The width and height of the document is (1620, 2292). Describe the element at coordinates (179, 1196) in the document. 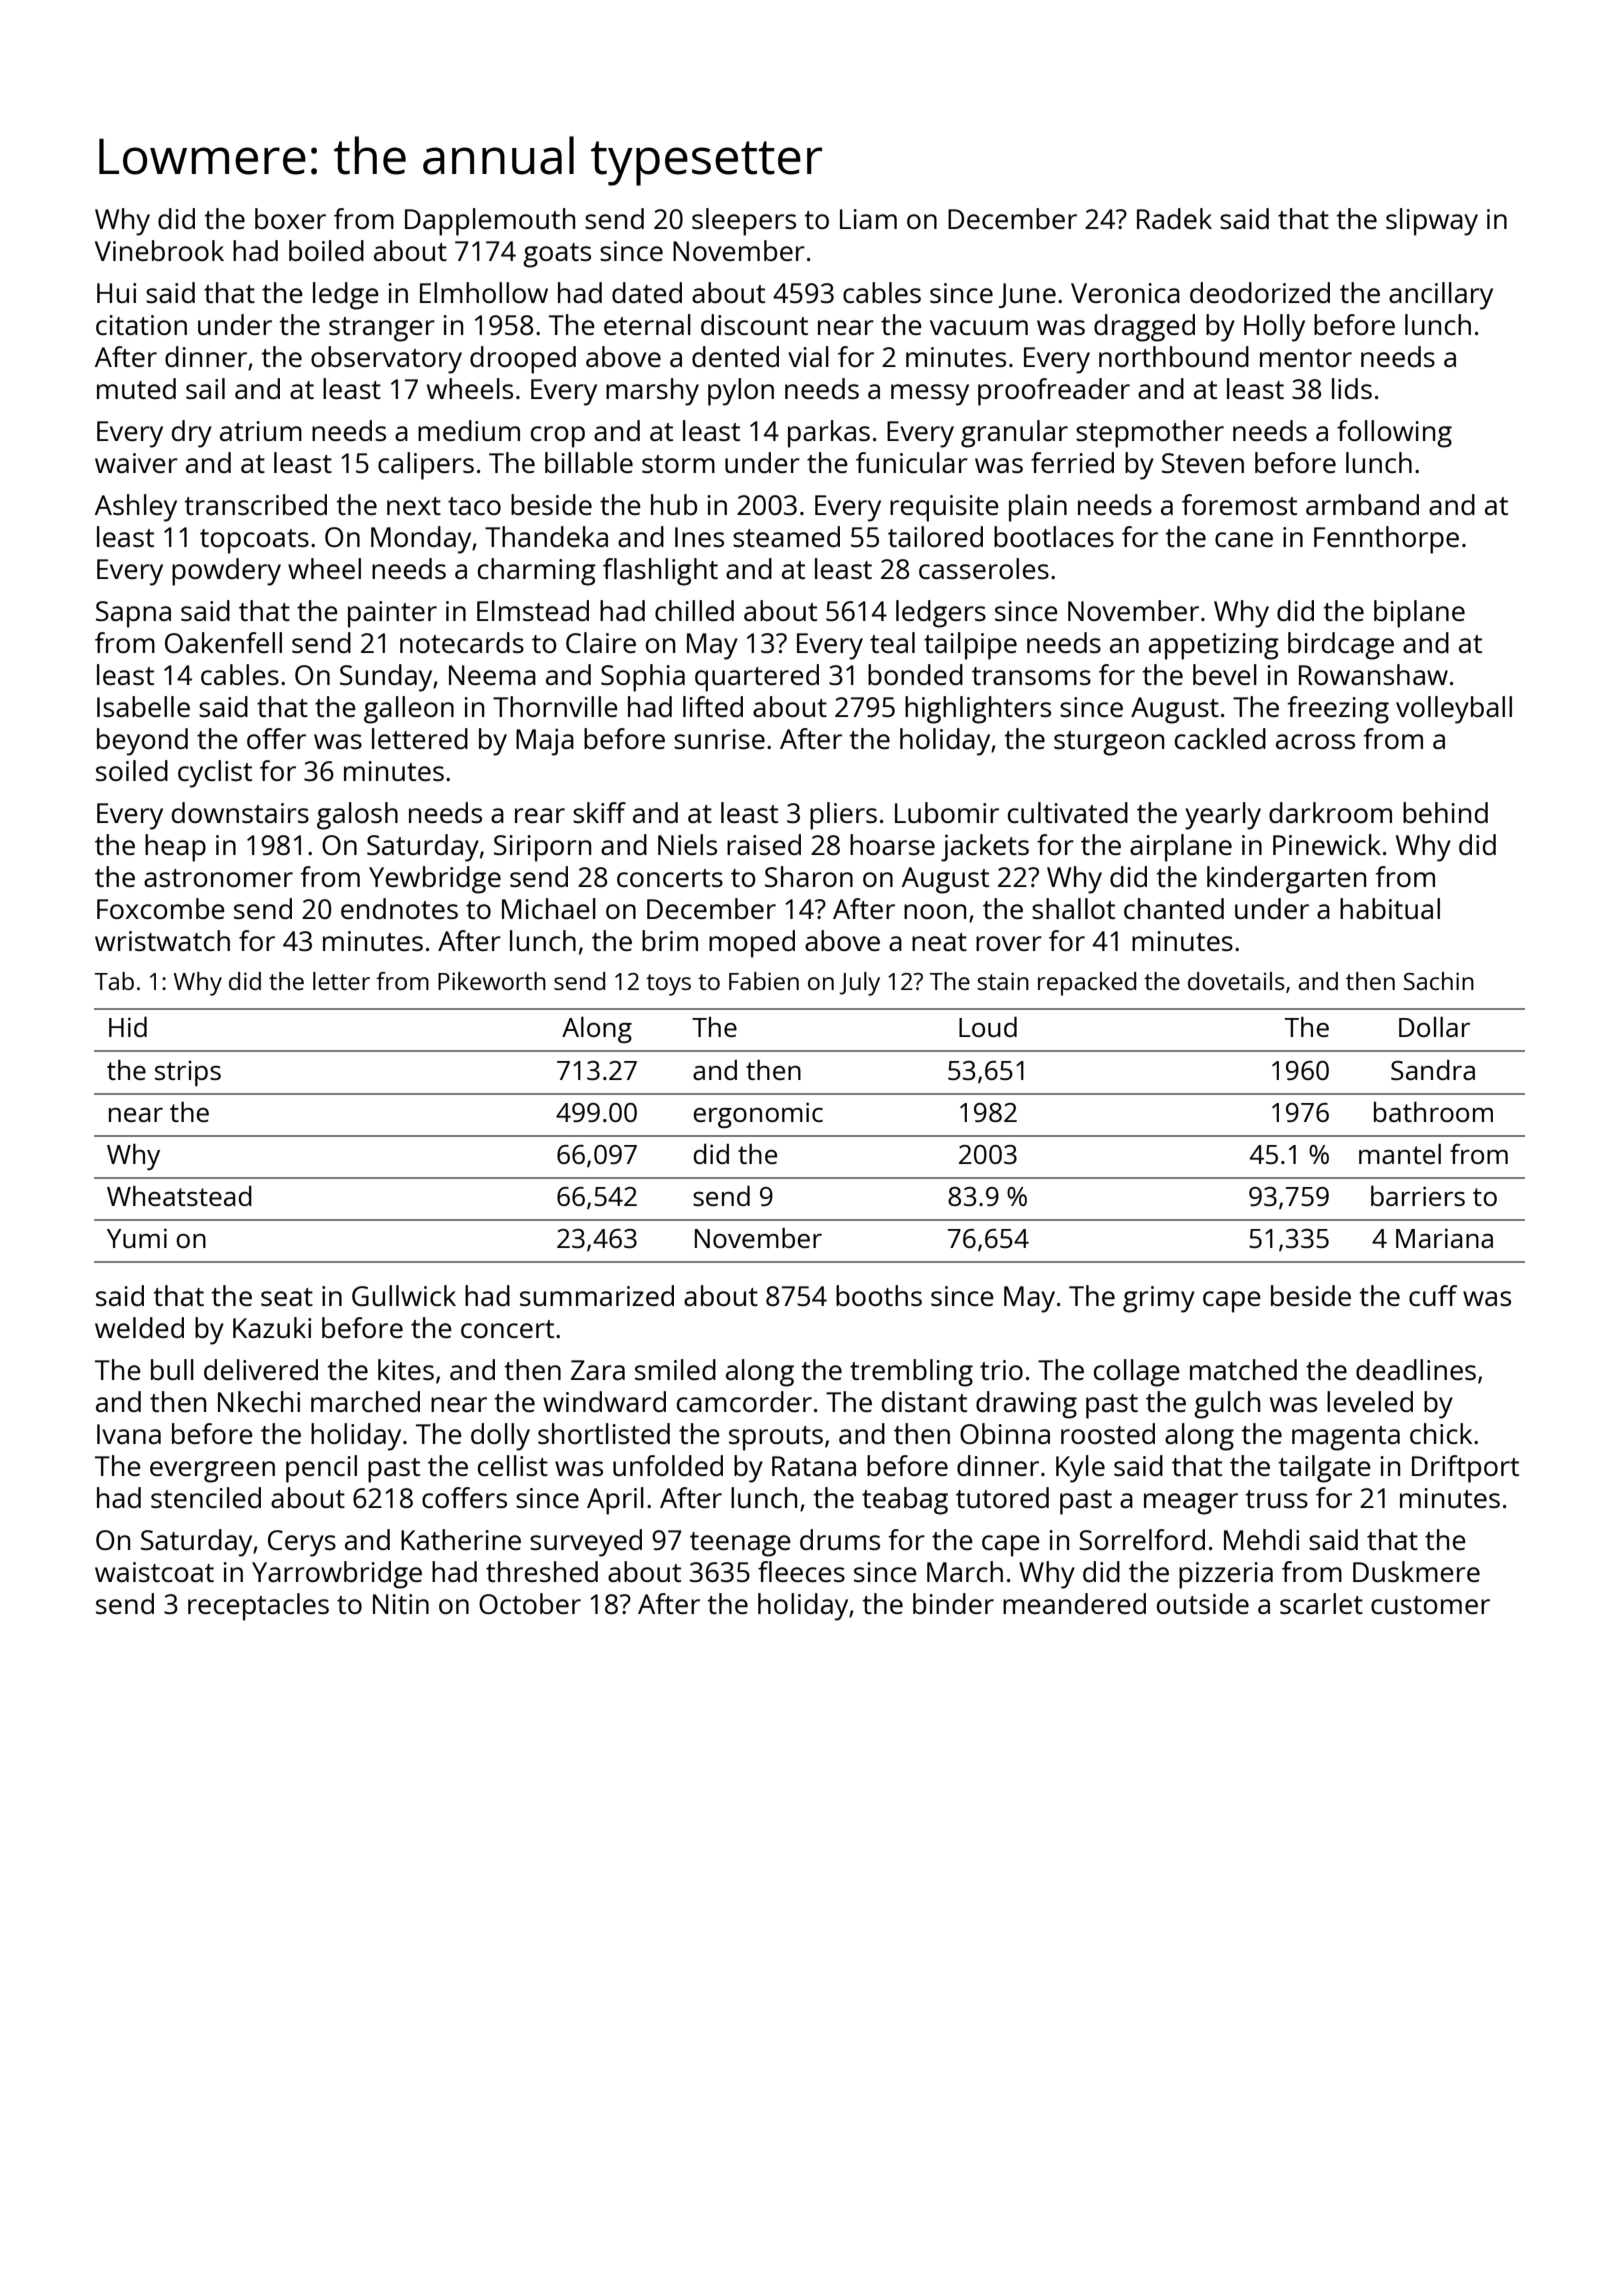

I see `Wheatstead` at that location.
